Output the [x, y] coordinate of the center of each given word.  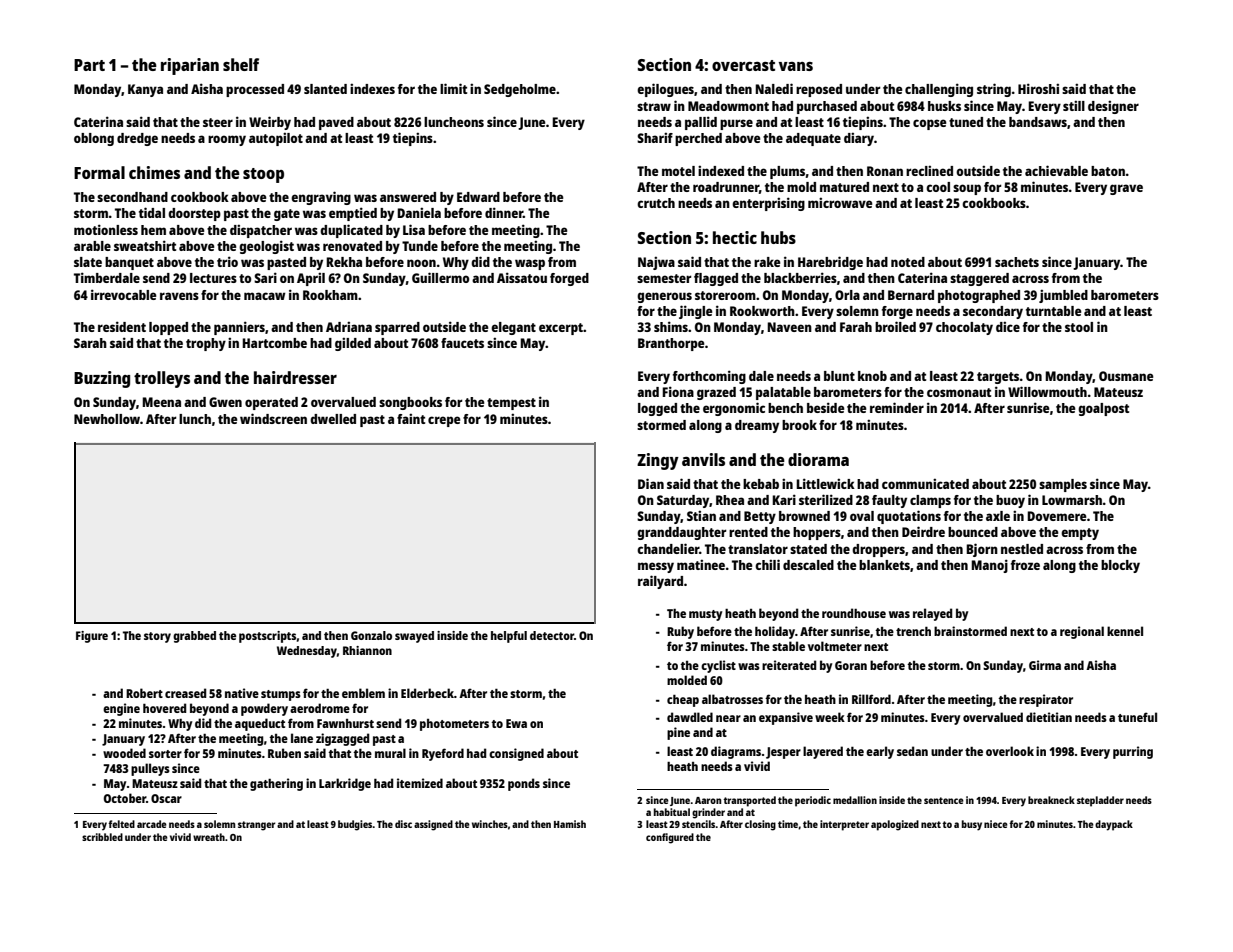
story [157, 637]
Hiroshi [1038, 88]
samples [1063, 485]
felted [121, 824]
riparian [190, 66]
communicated [925, 483]
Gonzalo [371, 635]
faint [411, 418]
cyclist [718, 666]
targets [998, 378]
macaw [265, 296]
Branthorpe [671, 344]
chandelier [668, 548]
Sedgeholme [520, 90]
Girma [1045, 665]
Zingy [658, 461]
